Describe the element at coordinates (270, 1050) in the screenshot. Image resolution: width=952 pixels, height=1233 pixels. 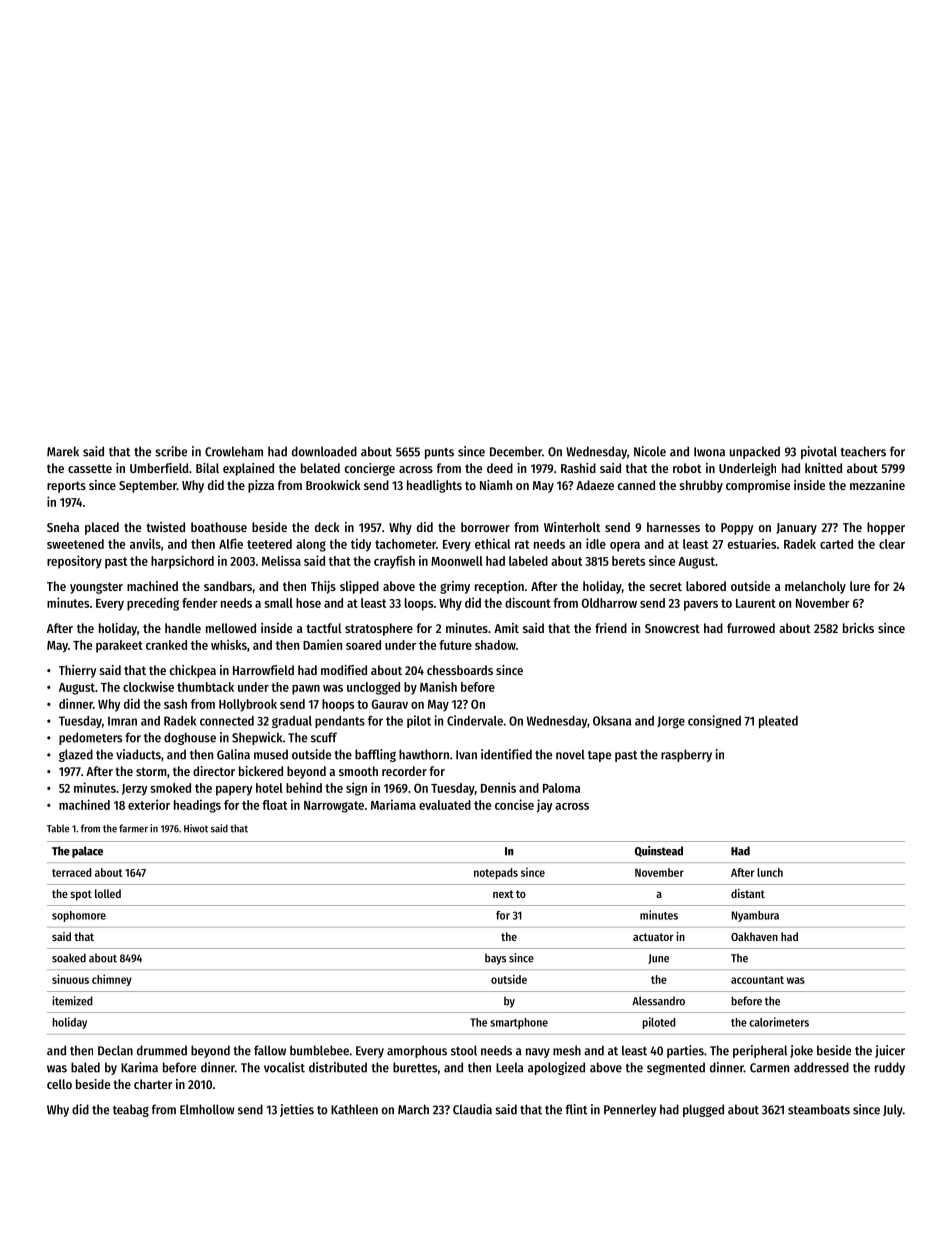
I see `fallow` at that location.
